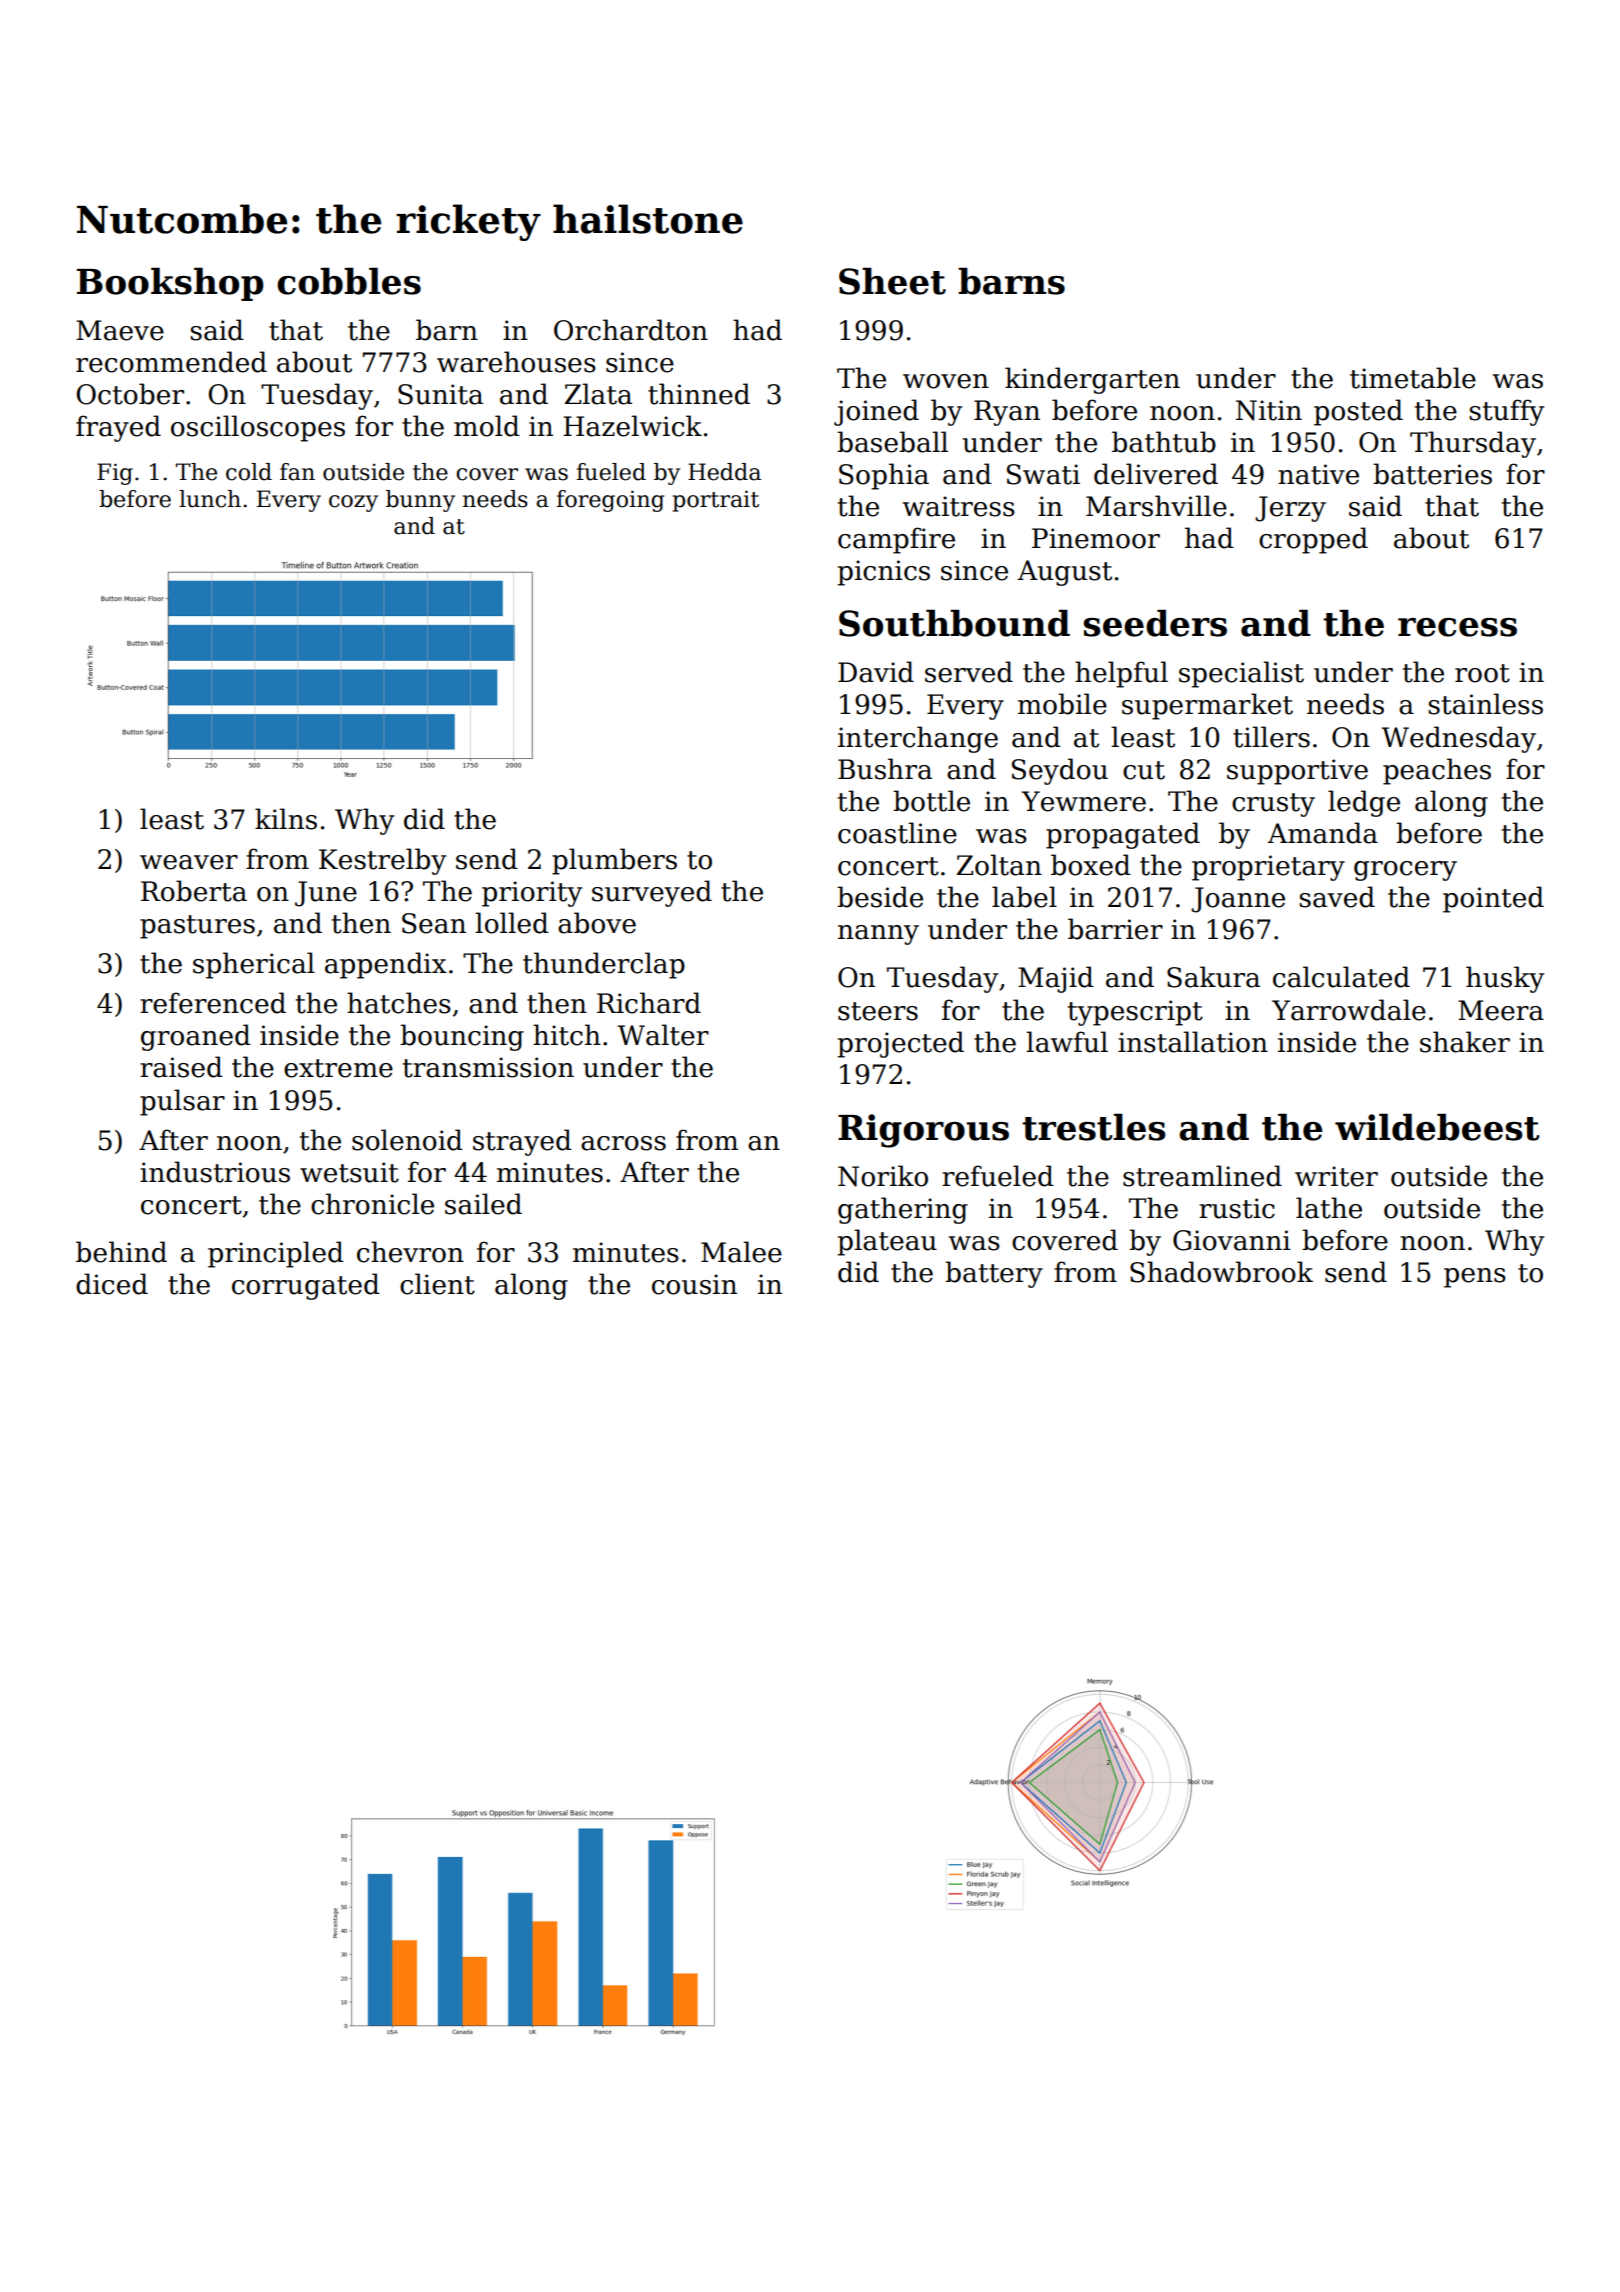  Describe the element at coordinates (286, 819) in the page. I see `kilns` at that location.
